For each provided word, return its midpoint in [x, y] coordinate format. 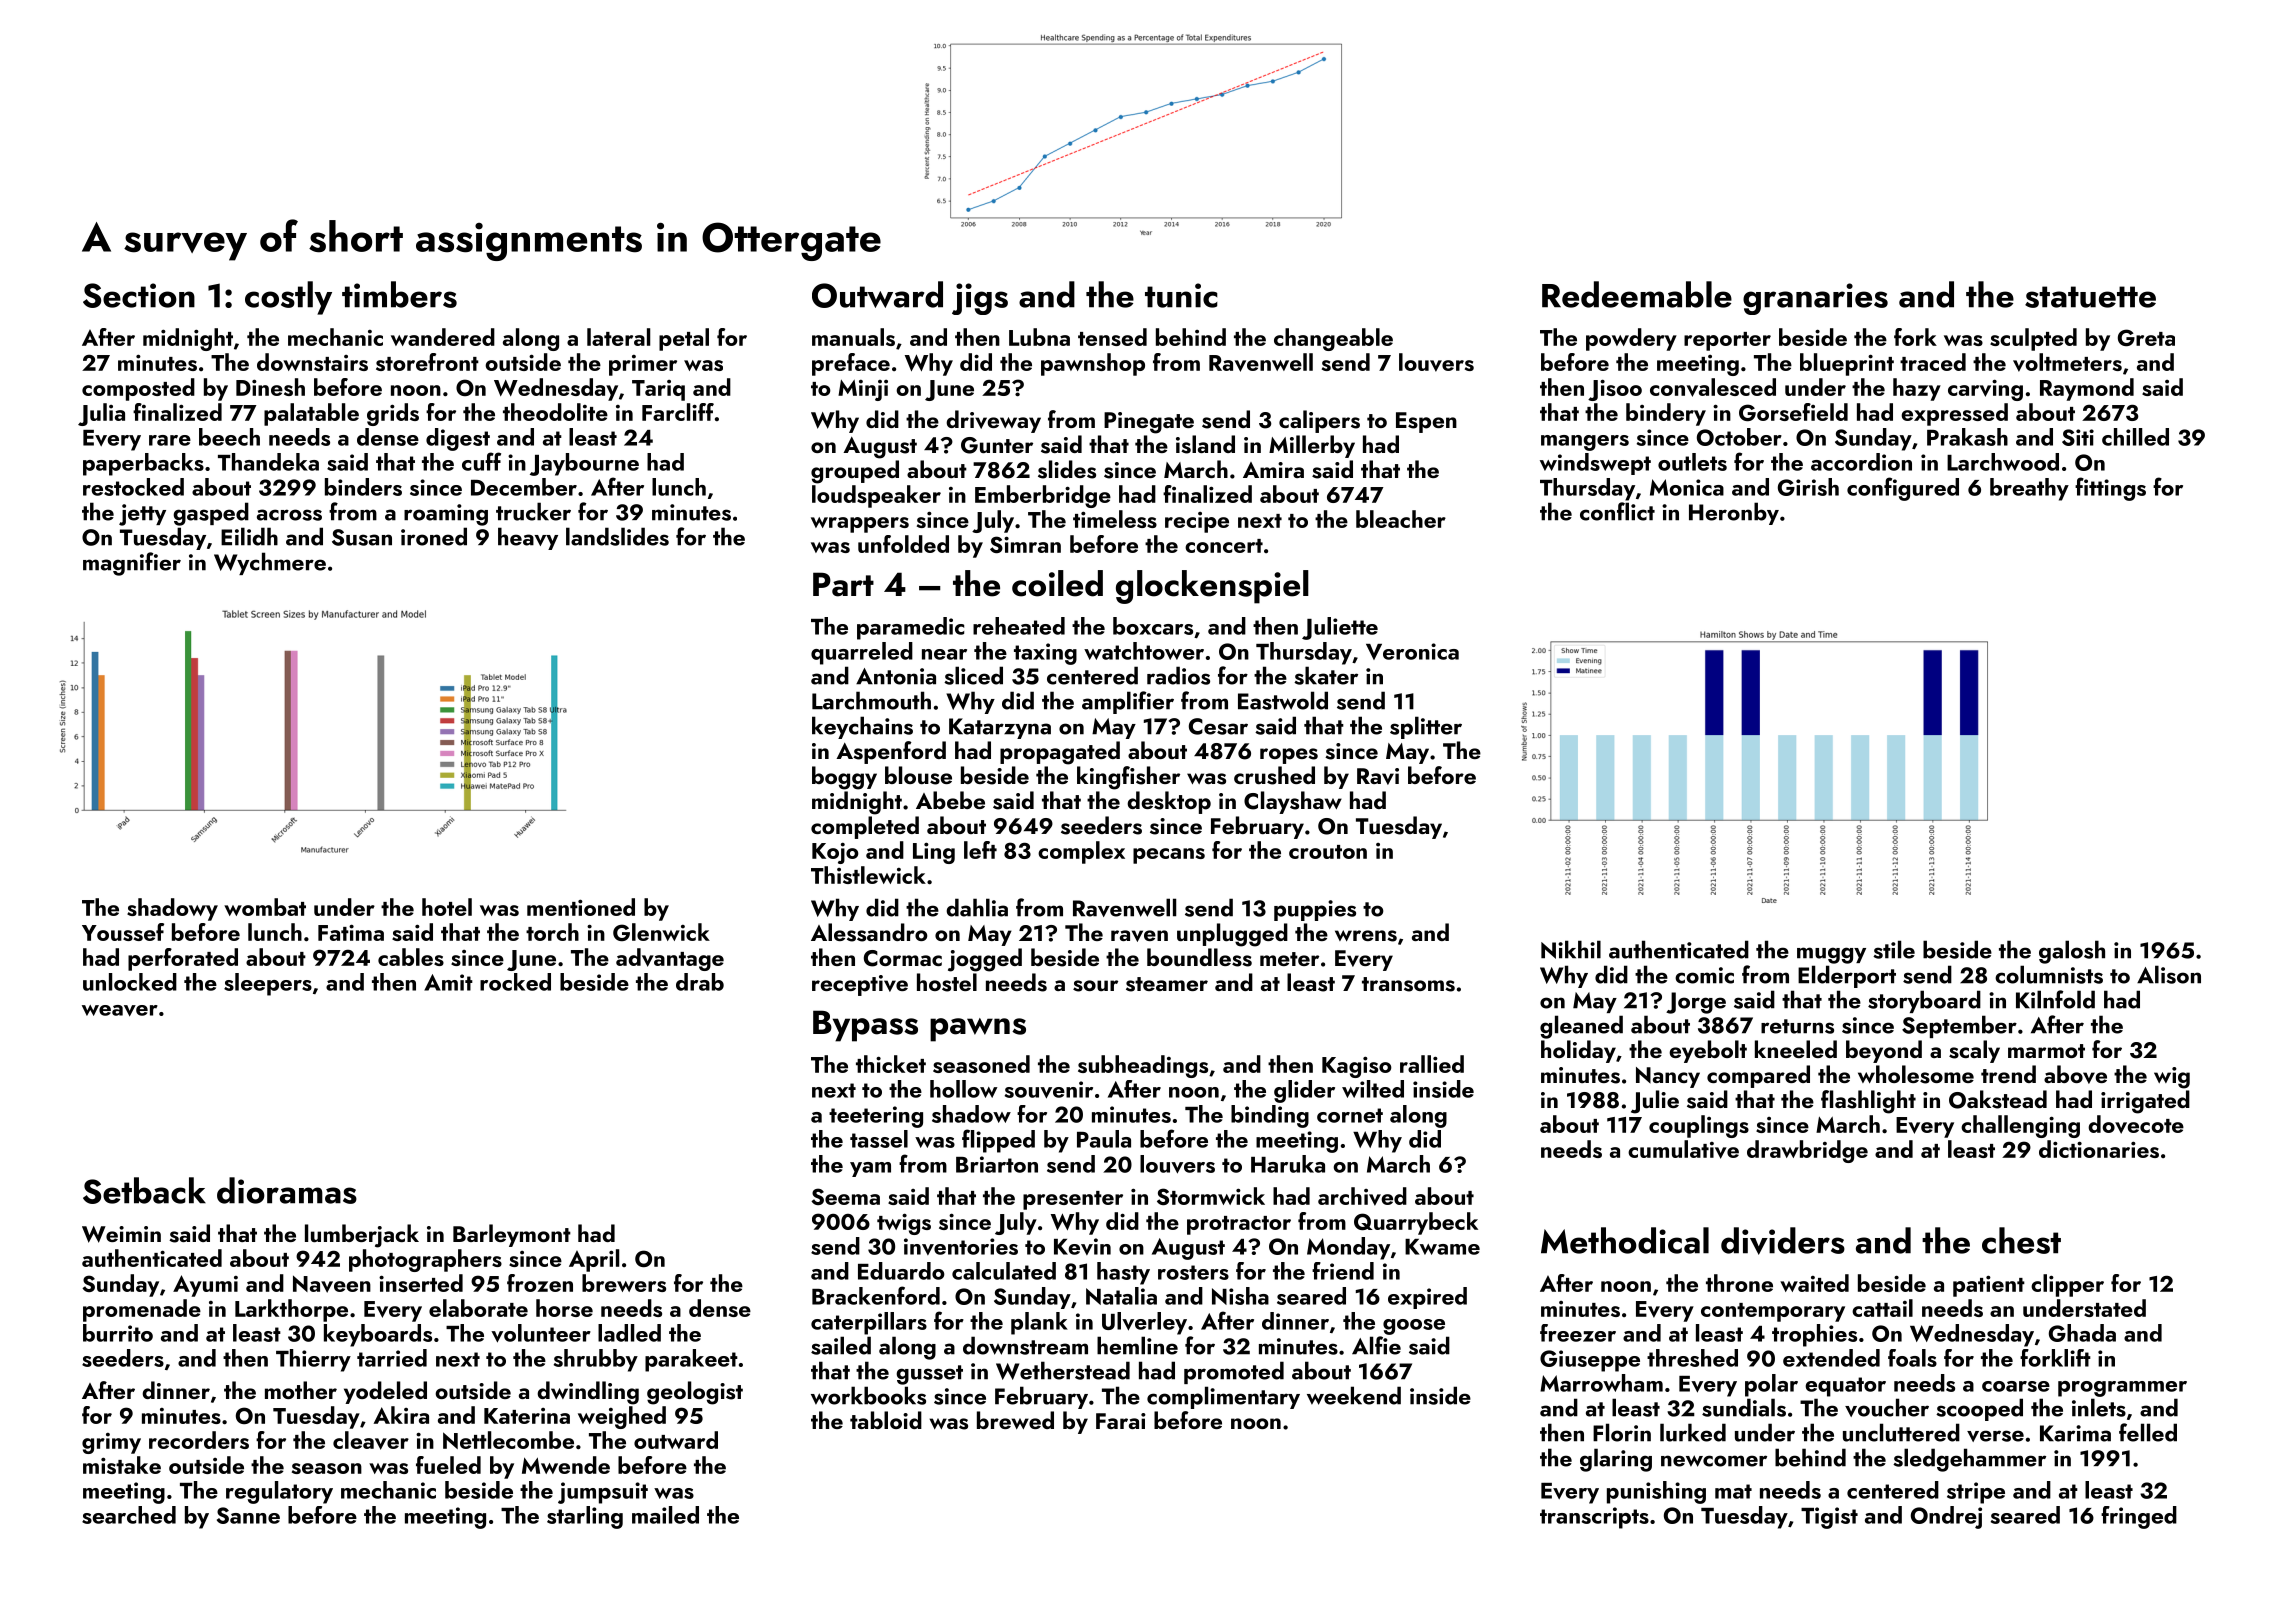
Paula [1104, 1139]
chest [2021, 1240]
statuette [2090, 297]
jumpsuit [603, 1493]
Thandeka [268, 462]
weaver [120, 1011]
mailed [665, 1515]
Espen [1426, 422]
